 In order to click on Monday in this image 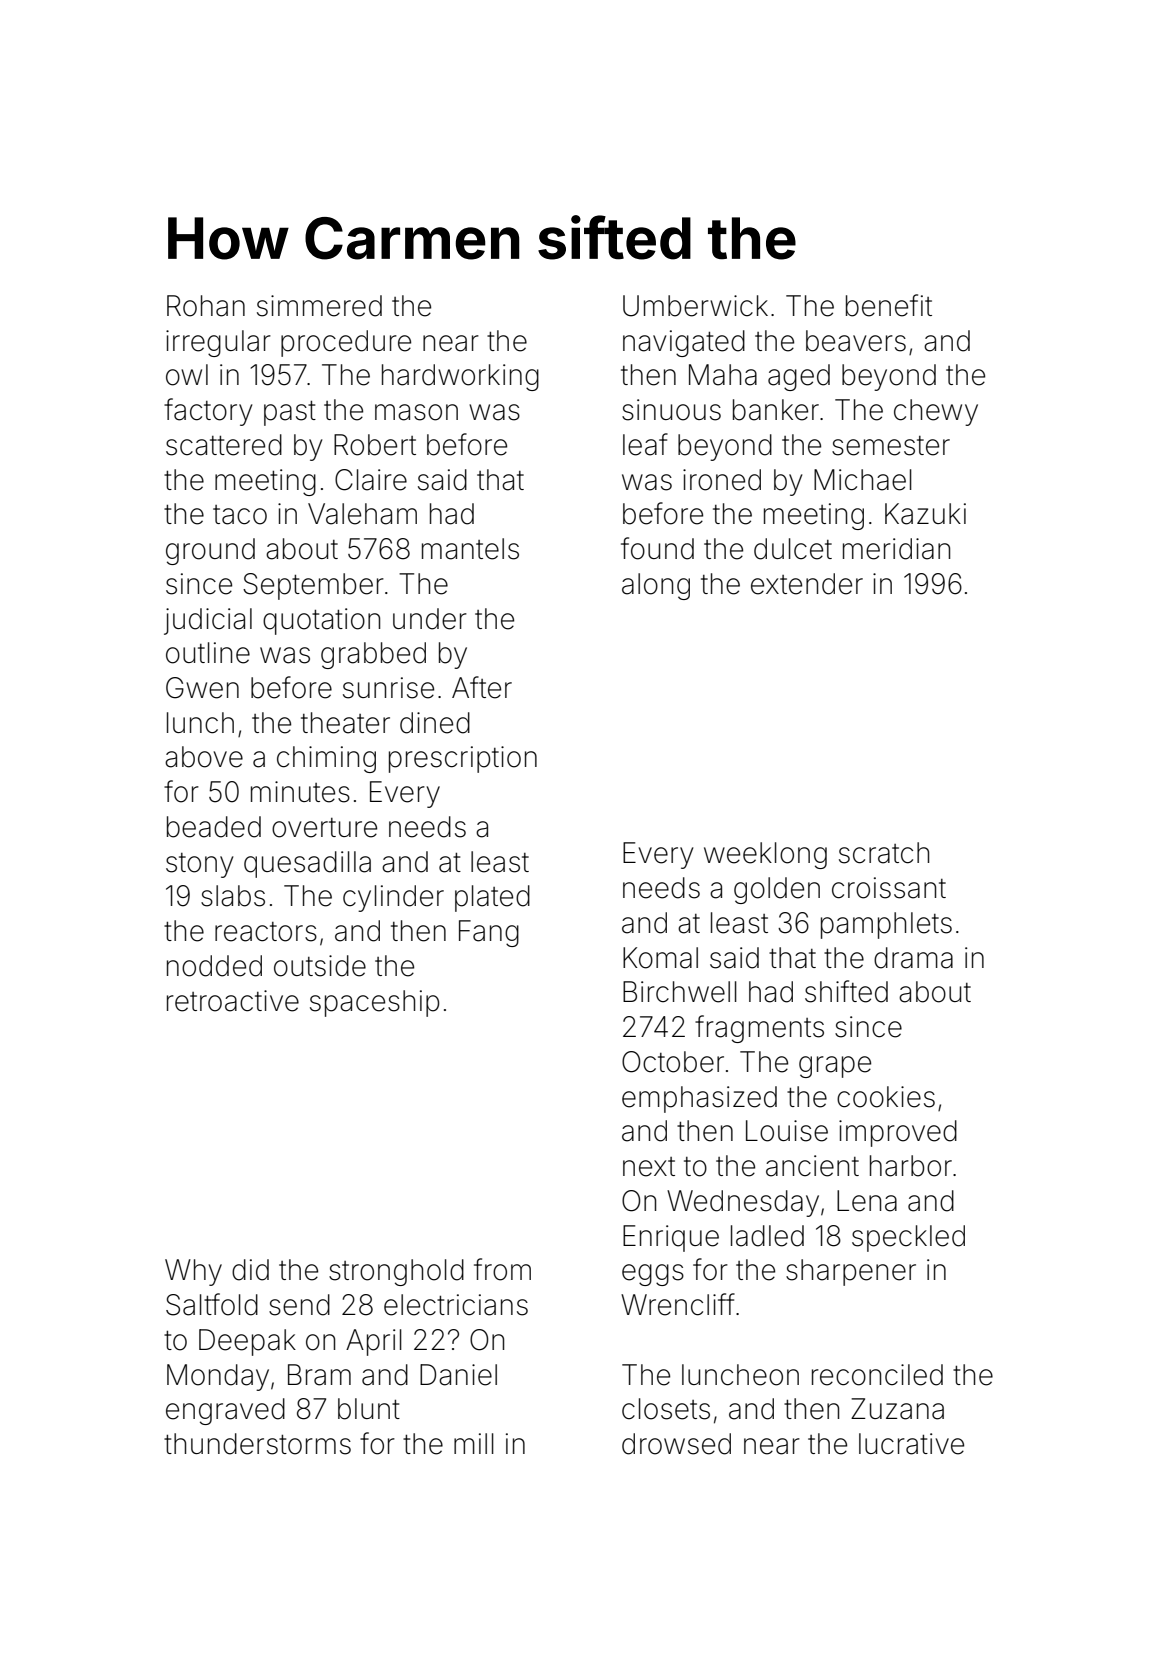, I will do `click(218, 1377)`.
